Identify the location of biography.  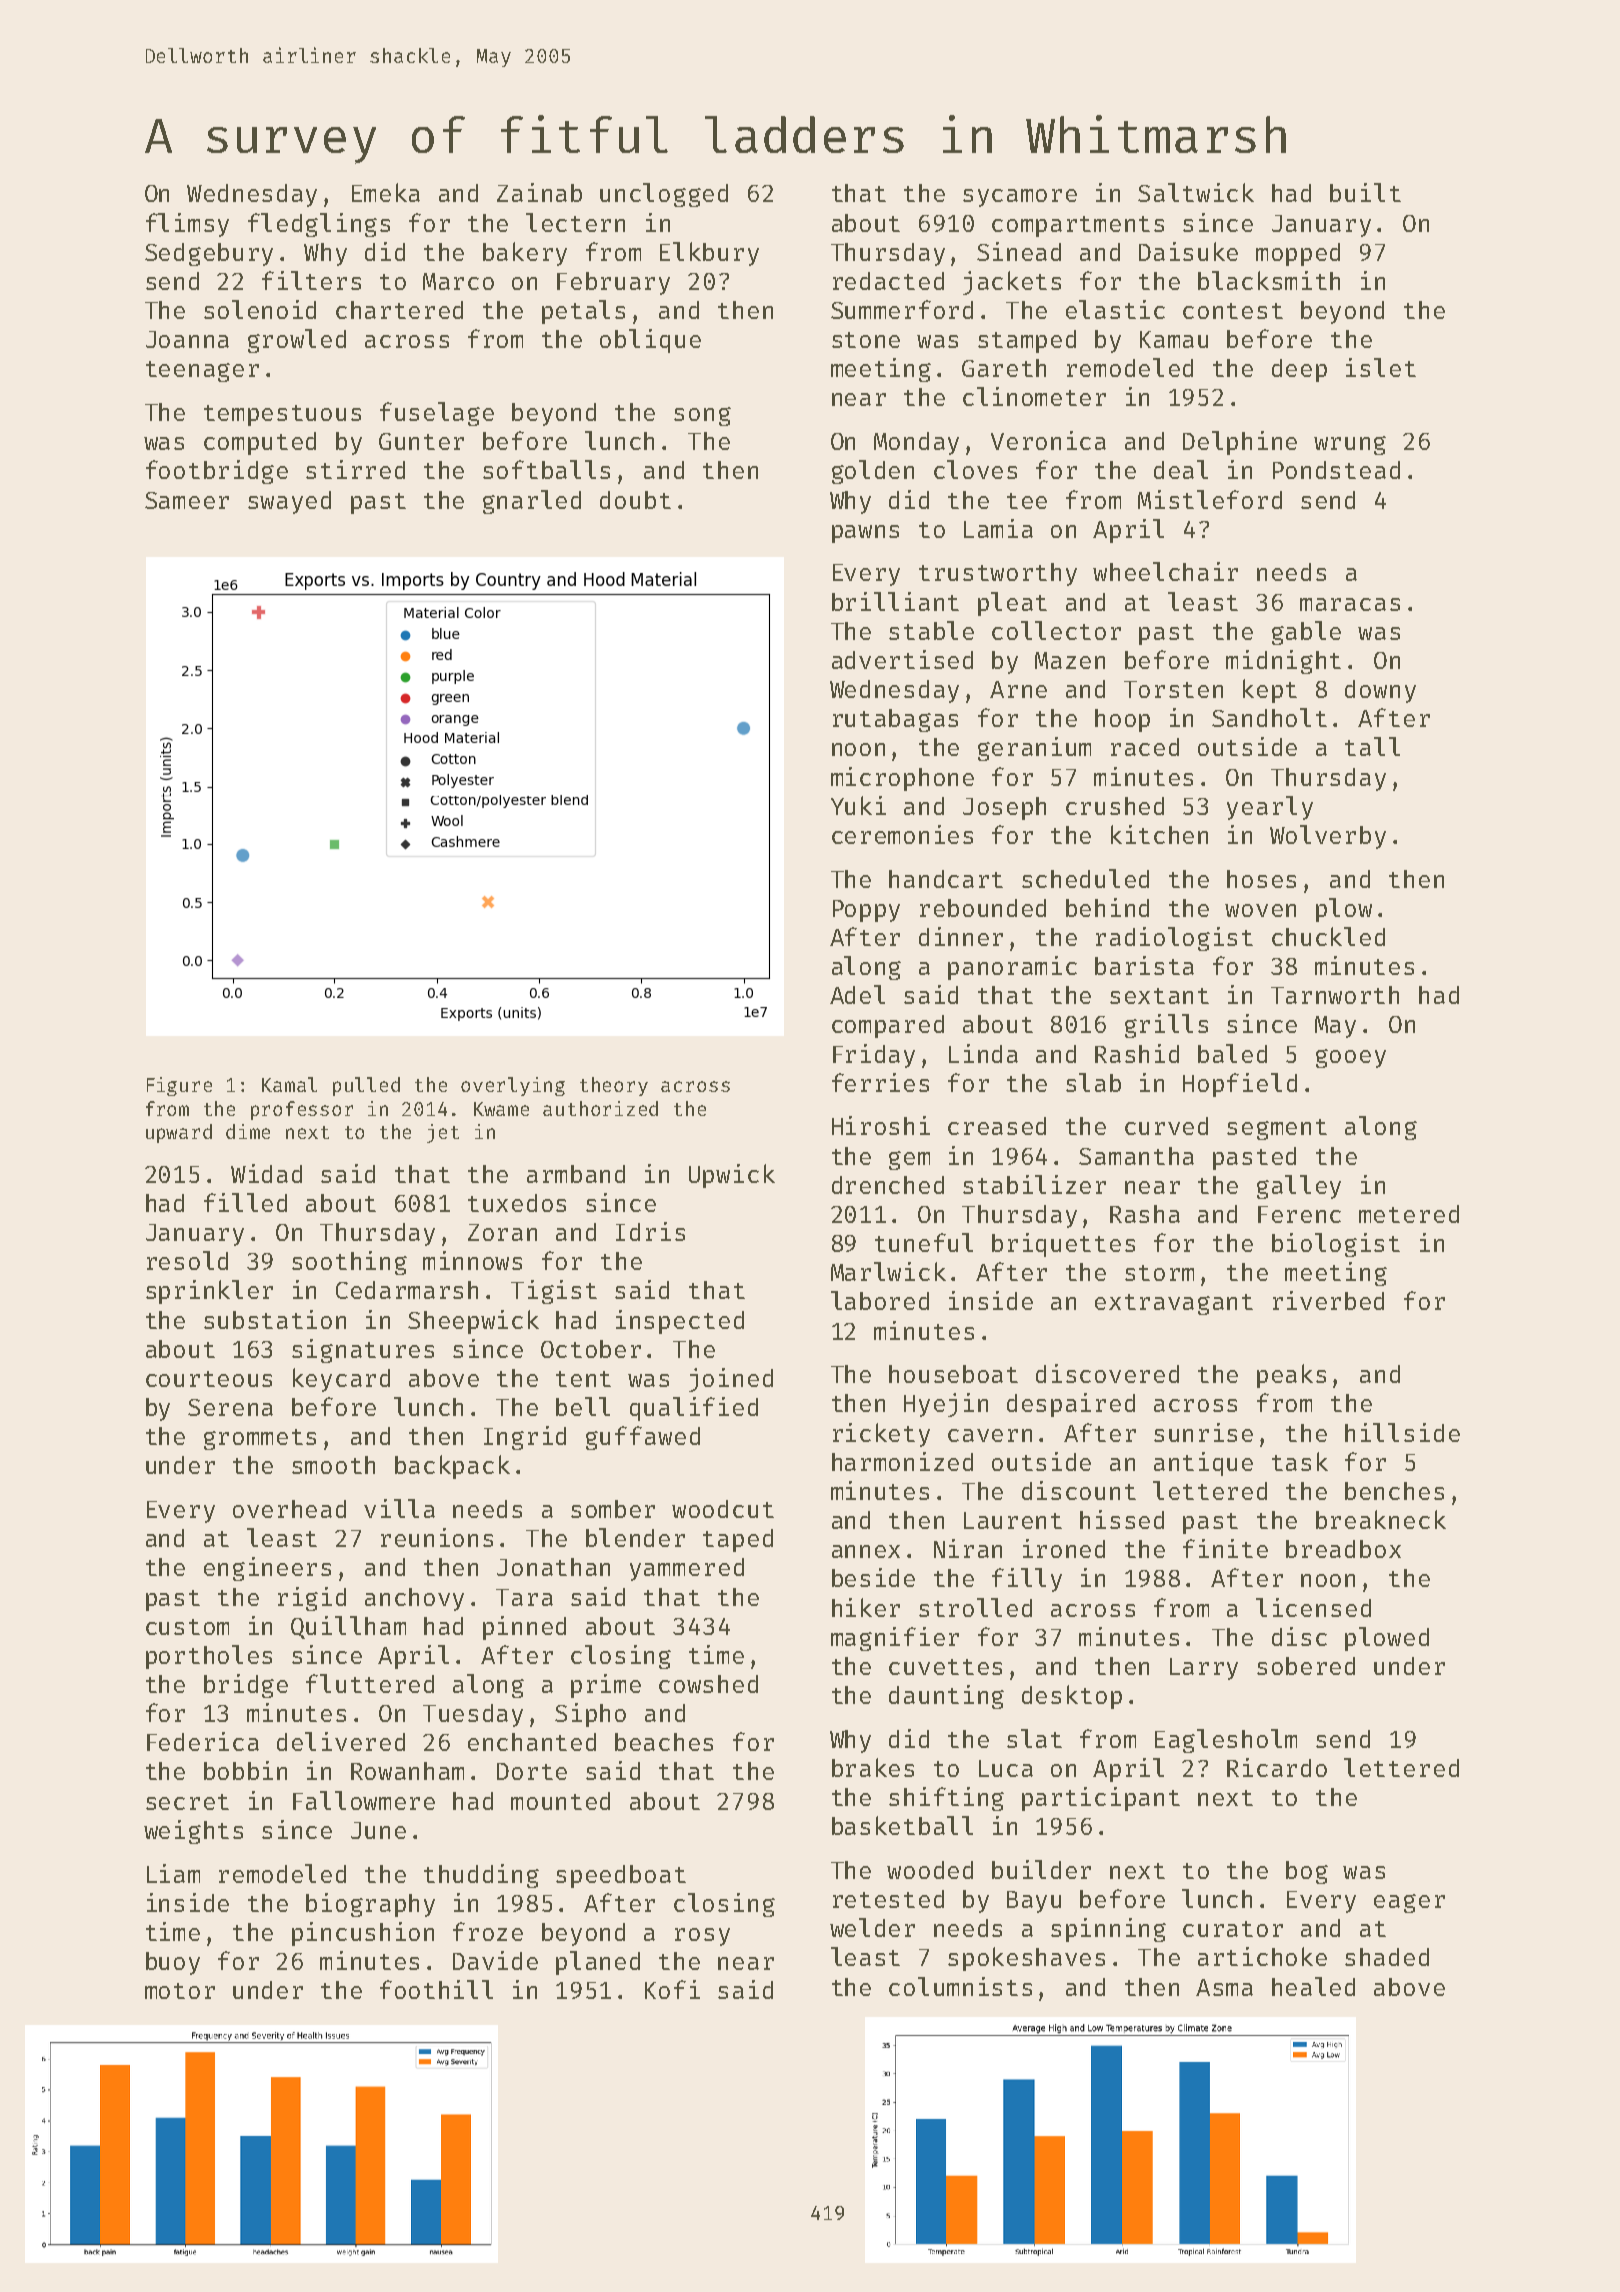
(370, 1905).
